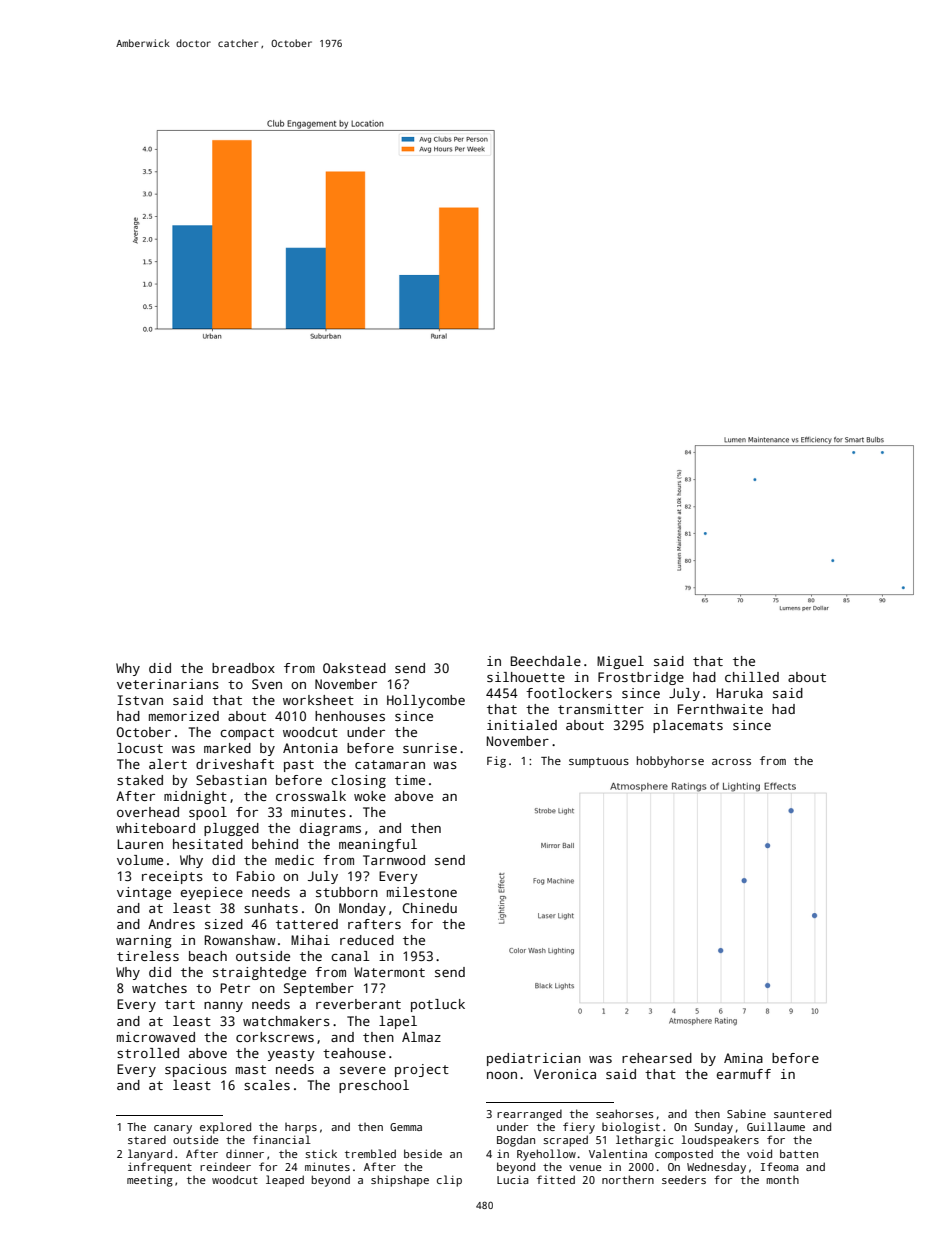 The width and height of the screenshot is (952, 1233). I want to click on rehearsed, so click(657, 1058).
